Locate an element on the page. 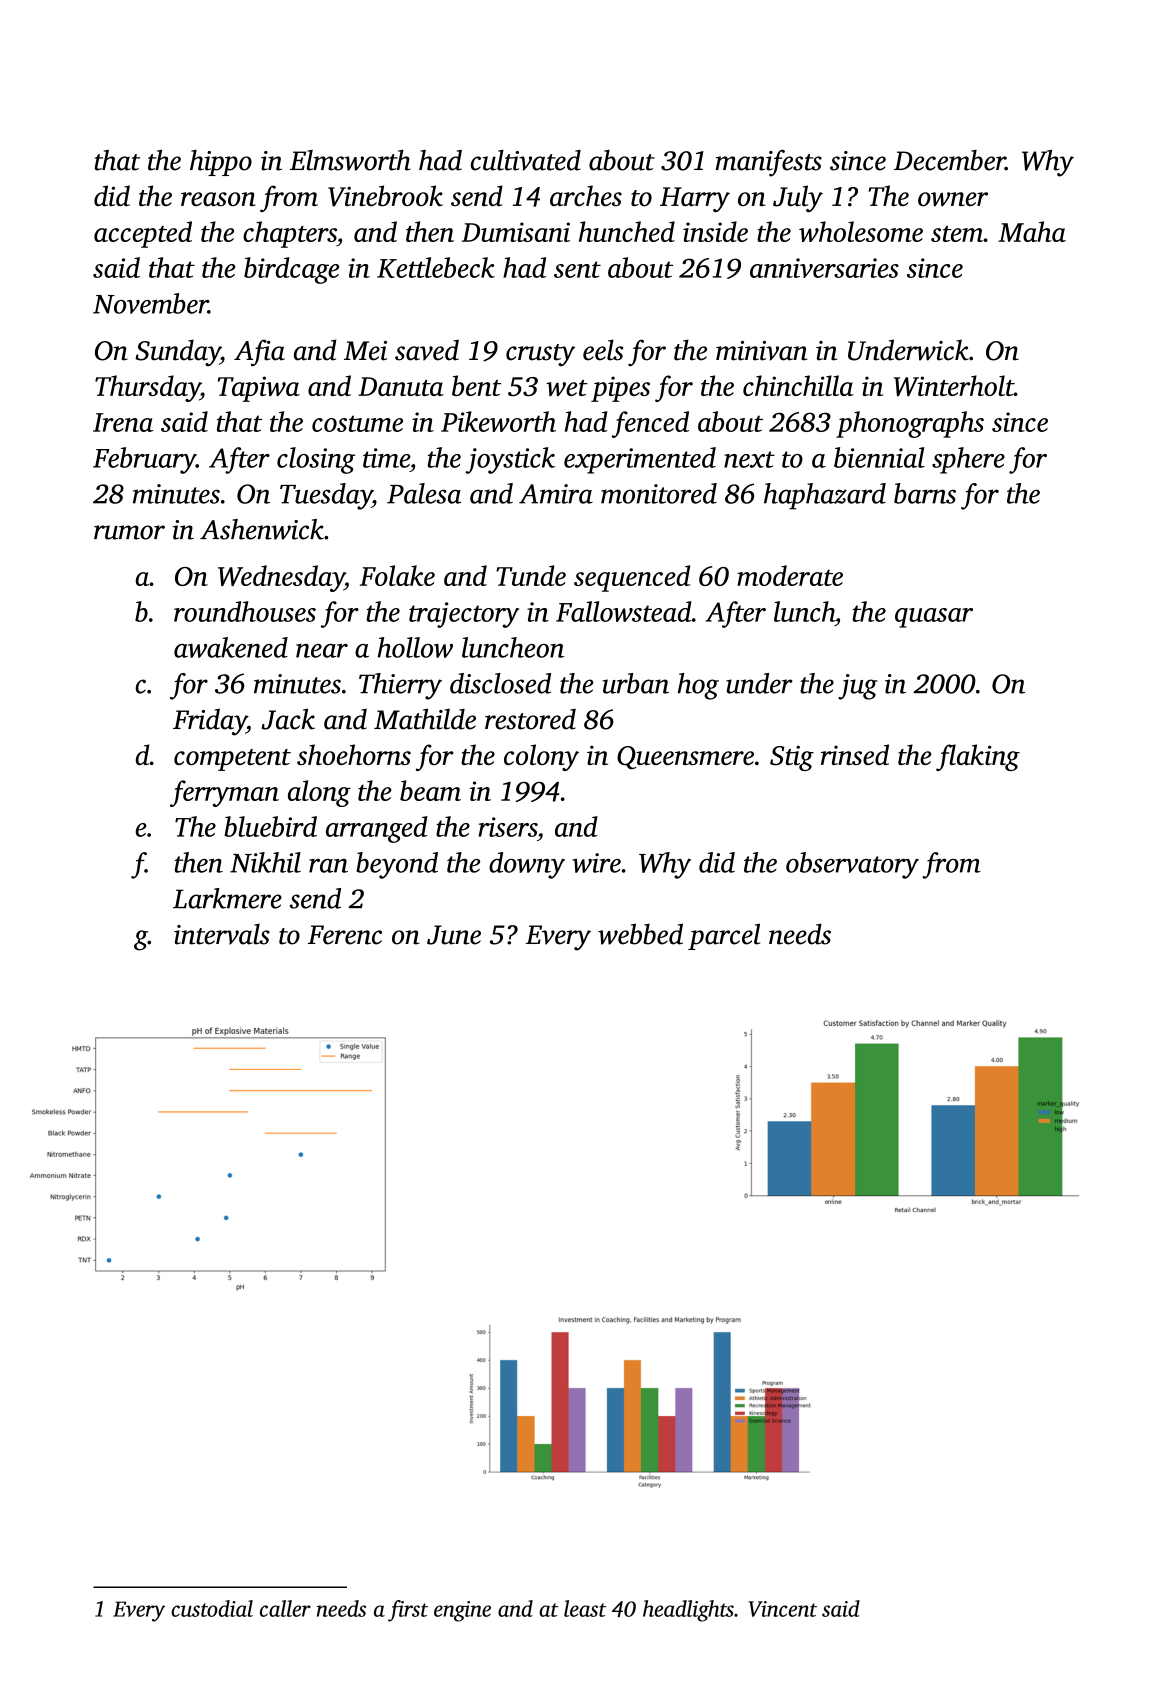 The image size is (1174, 1701). least is located at coordinates (585, 1608).
